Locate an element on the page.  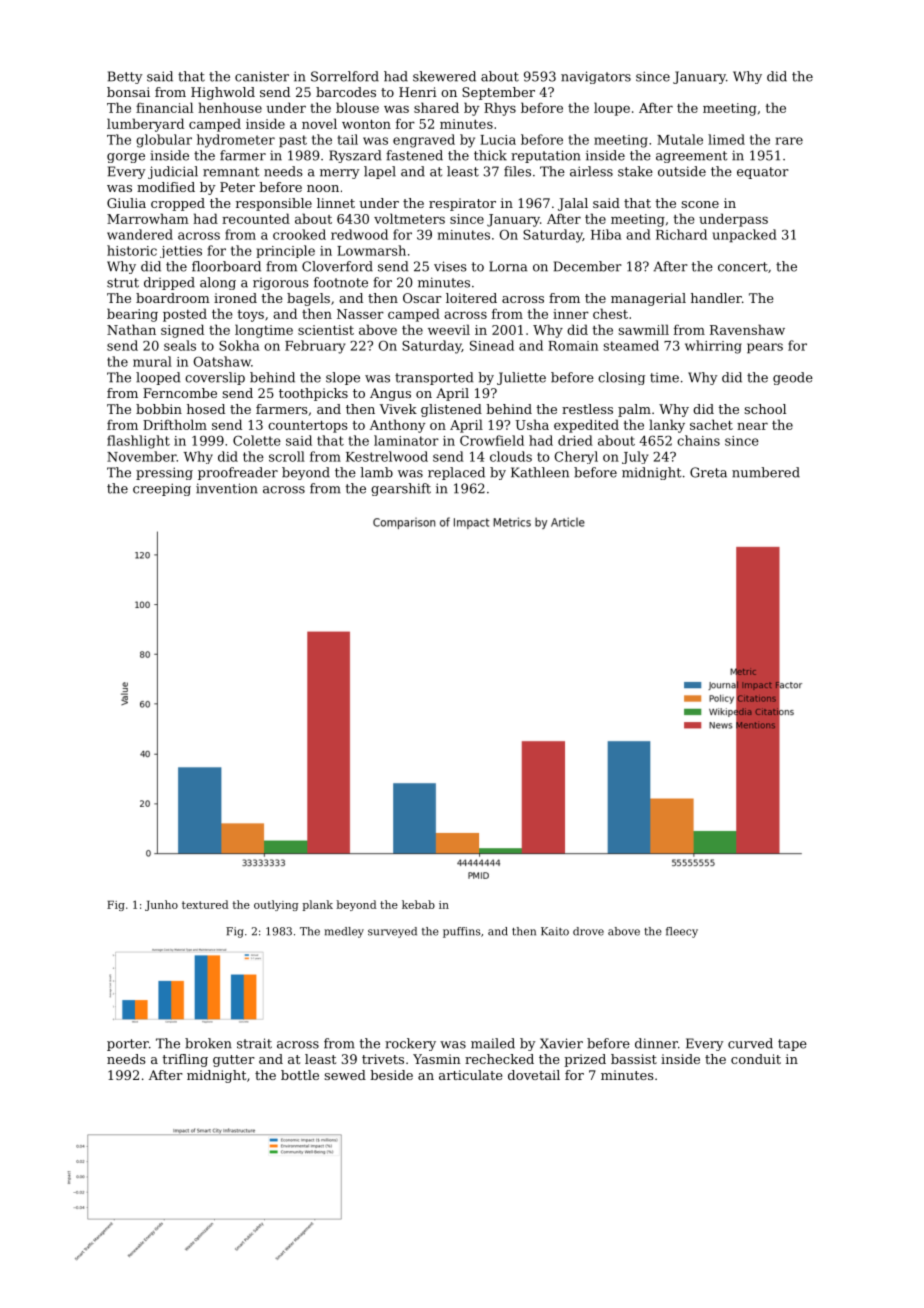
Greta is located at coordinates (708, 472).
